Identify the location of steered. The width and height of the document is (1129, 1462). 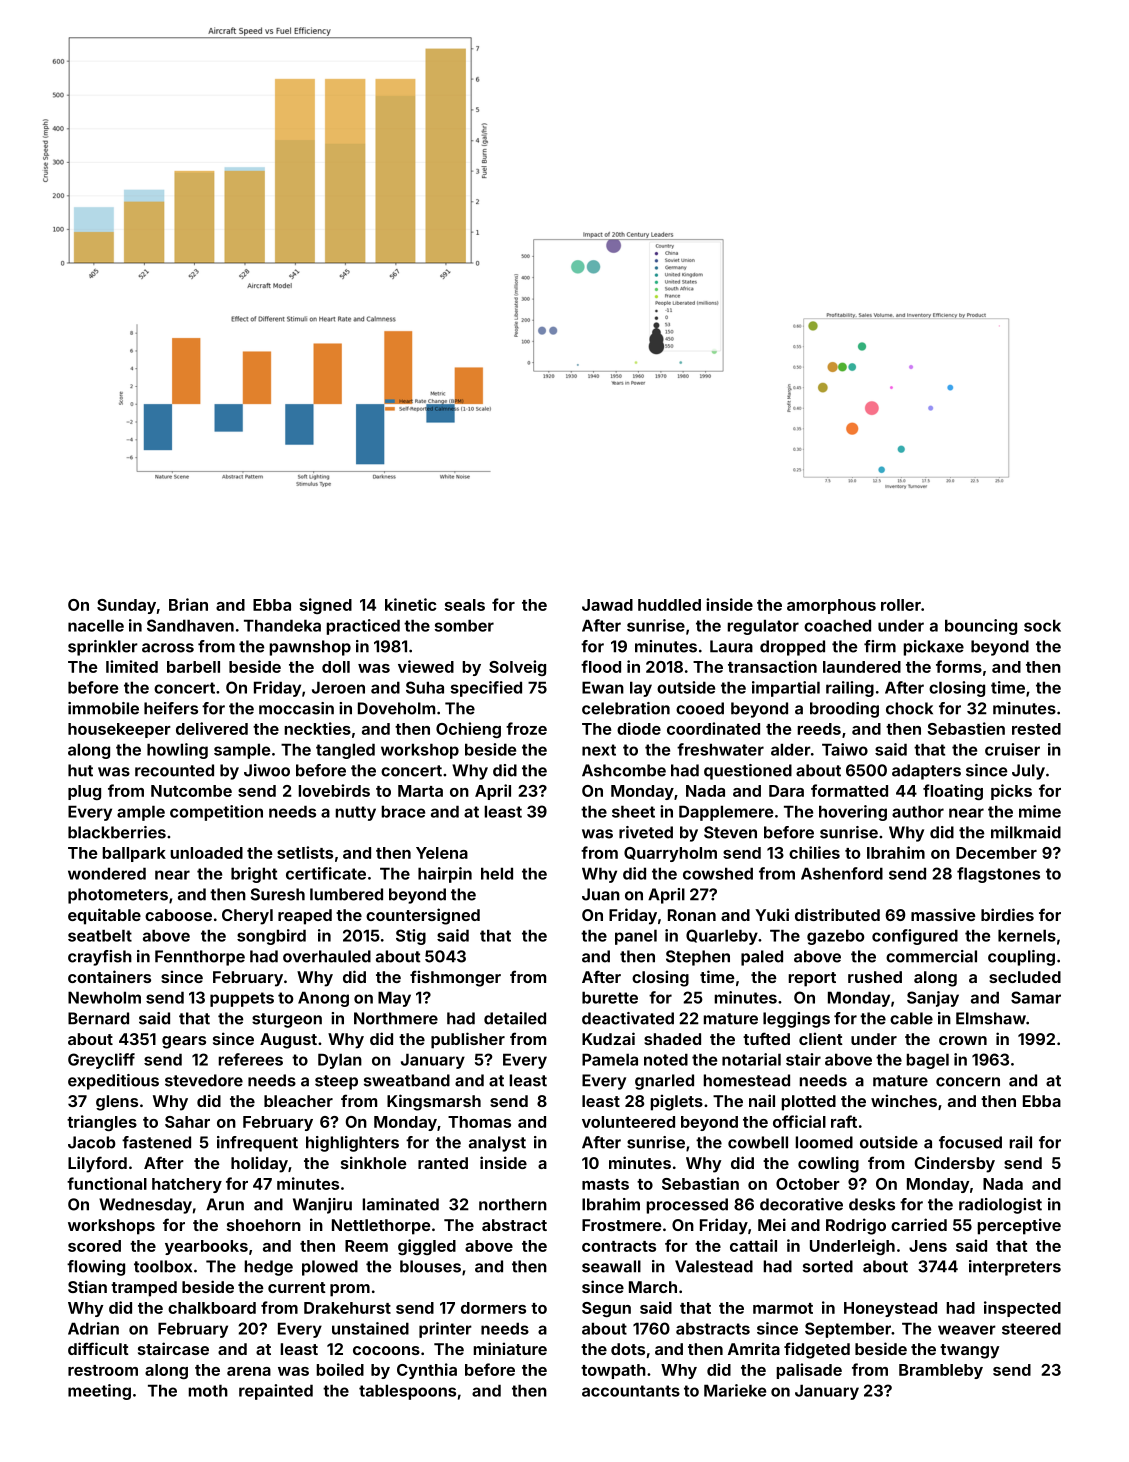
(1031, 1328).
